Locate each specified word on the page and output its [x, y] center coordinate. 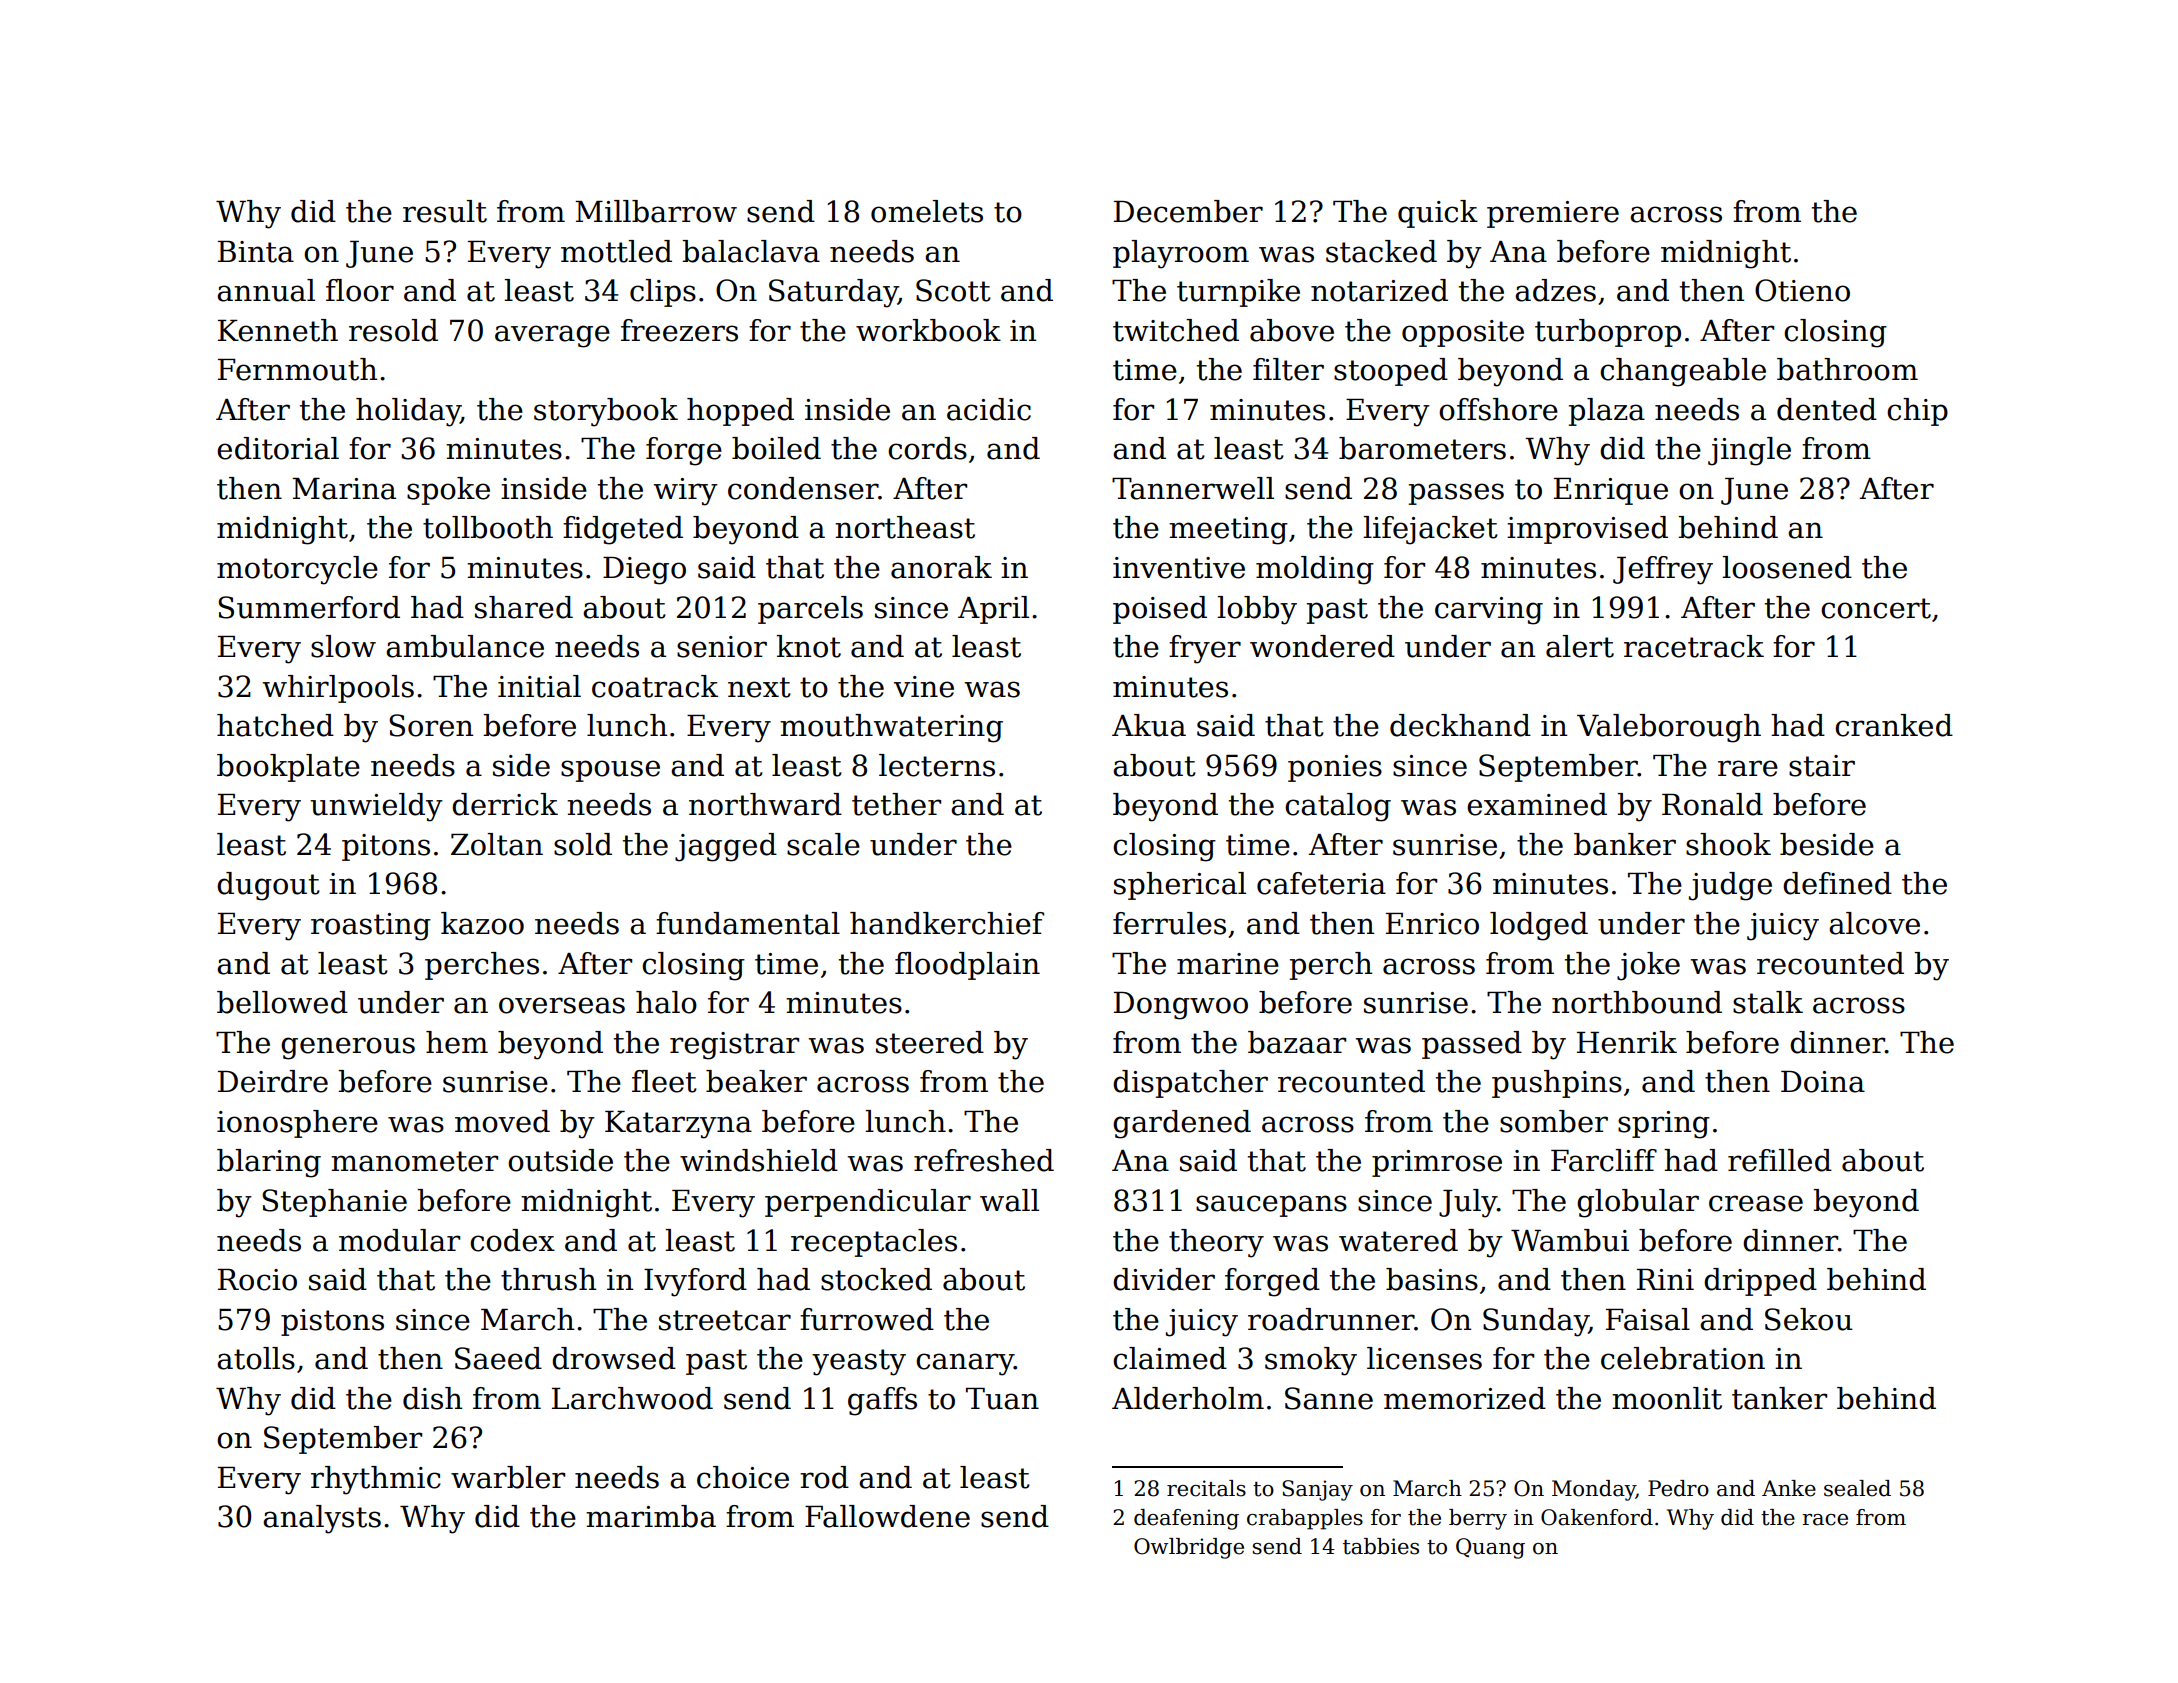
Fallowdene [887, 1516]
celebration [1683, 1358]
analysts [322, 1519]
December [1188, 211]
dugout [268, 886]
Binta [256, 252]
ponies [1335, 768]
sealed [1857, 1488]
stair [1822, 766]
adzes [1555, 290]
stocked [876, 1279]
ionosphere [297, 1124]
